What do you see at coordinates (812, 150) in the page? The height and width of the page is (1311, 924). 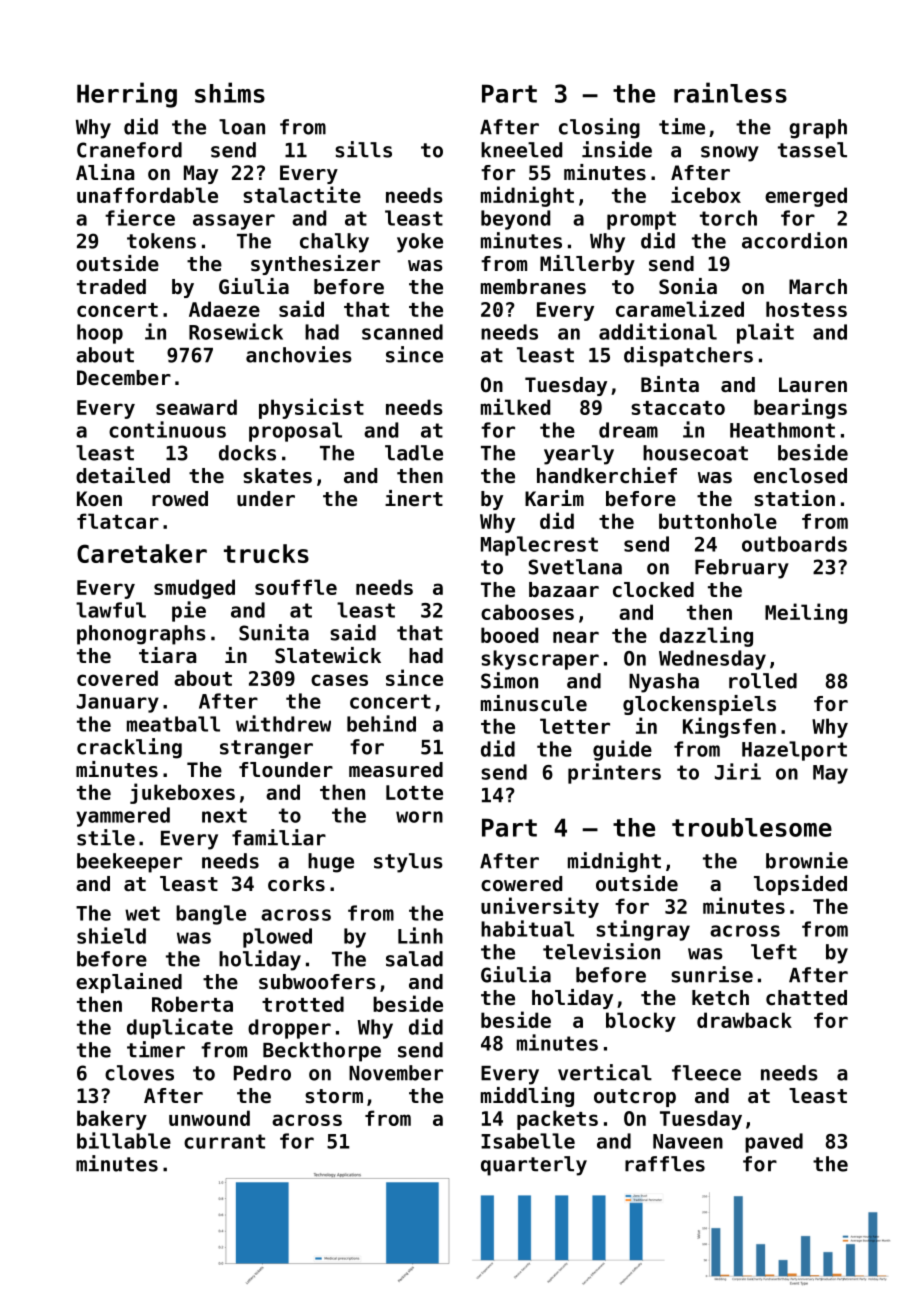 I see `tassel` at bounding box center [812, 150].
